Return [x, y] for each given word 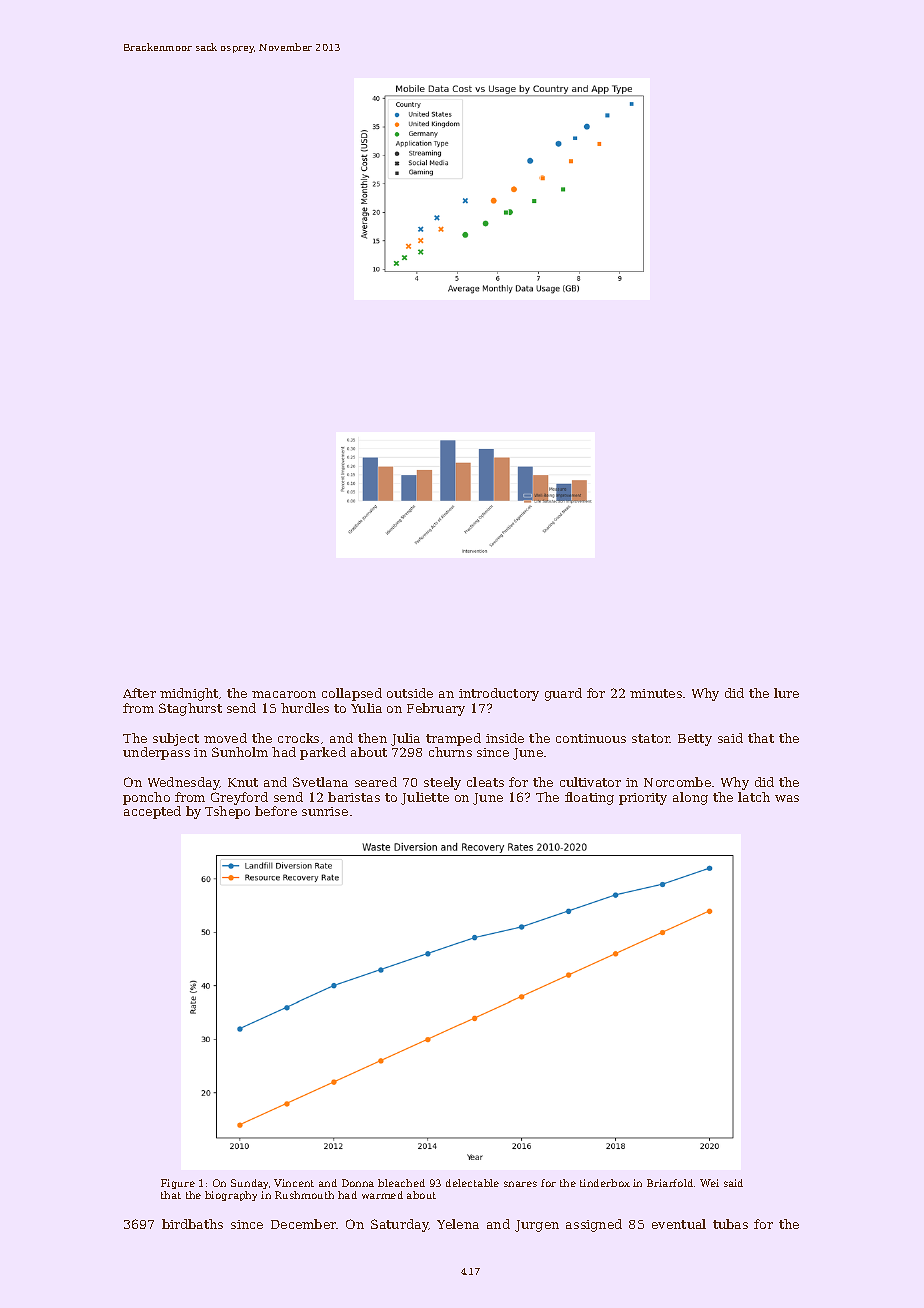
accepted [152, 812]
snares [520, 1184]
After [139, 693]
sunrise [325, 811]
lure [786, 693]
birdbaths [192, 1224]
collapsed [352, 694]
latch [754, 797]
